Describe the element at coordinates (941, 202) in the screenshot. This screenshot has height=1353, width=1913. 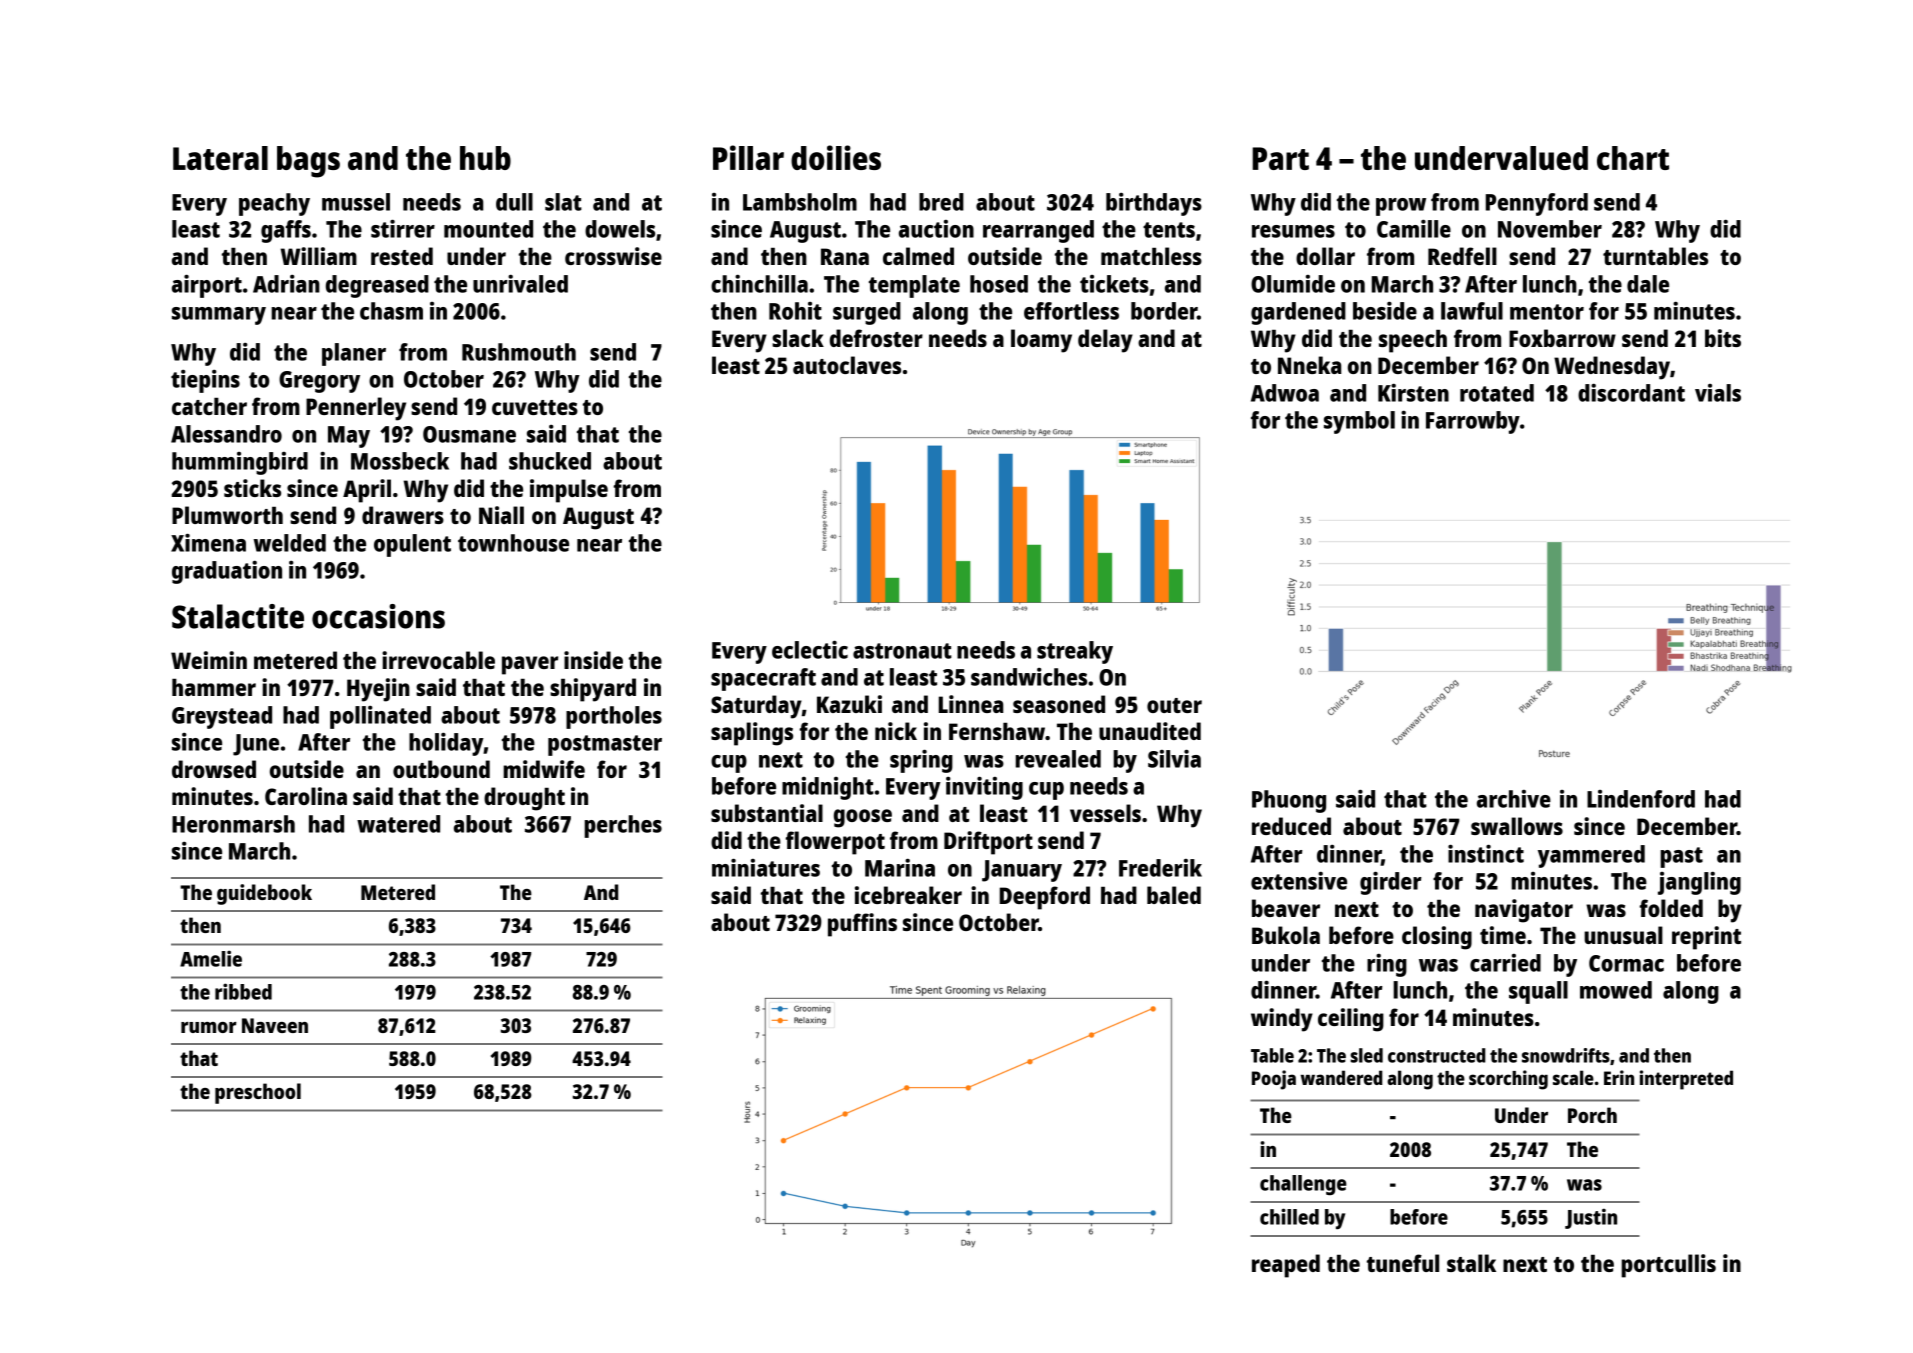
I see `bred` at that location.
